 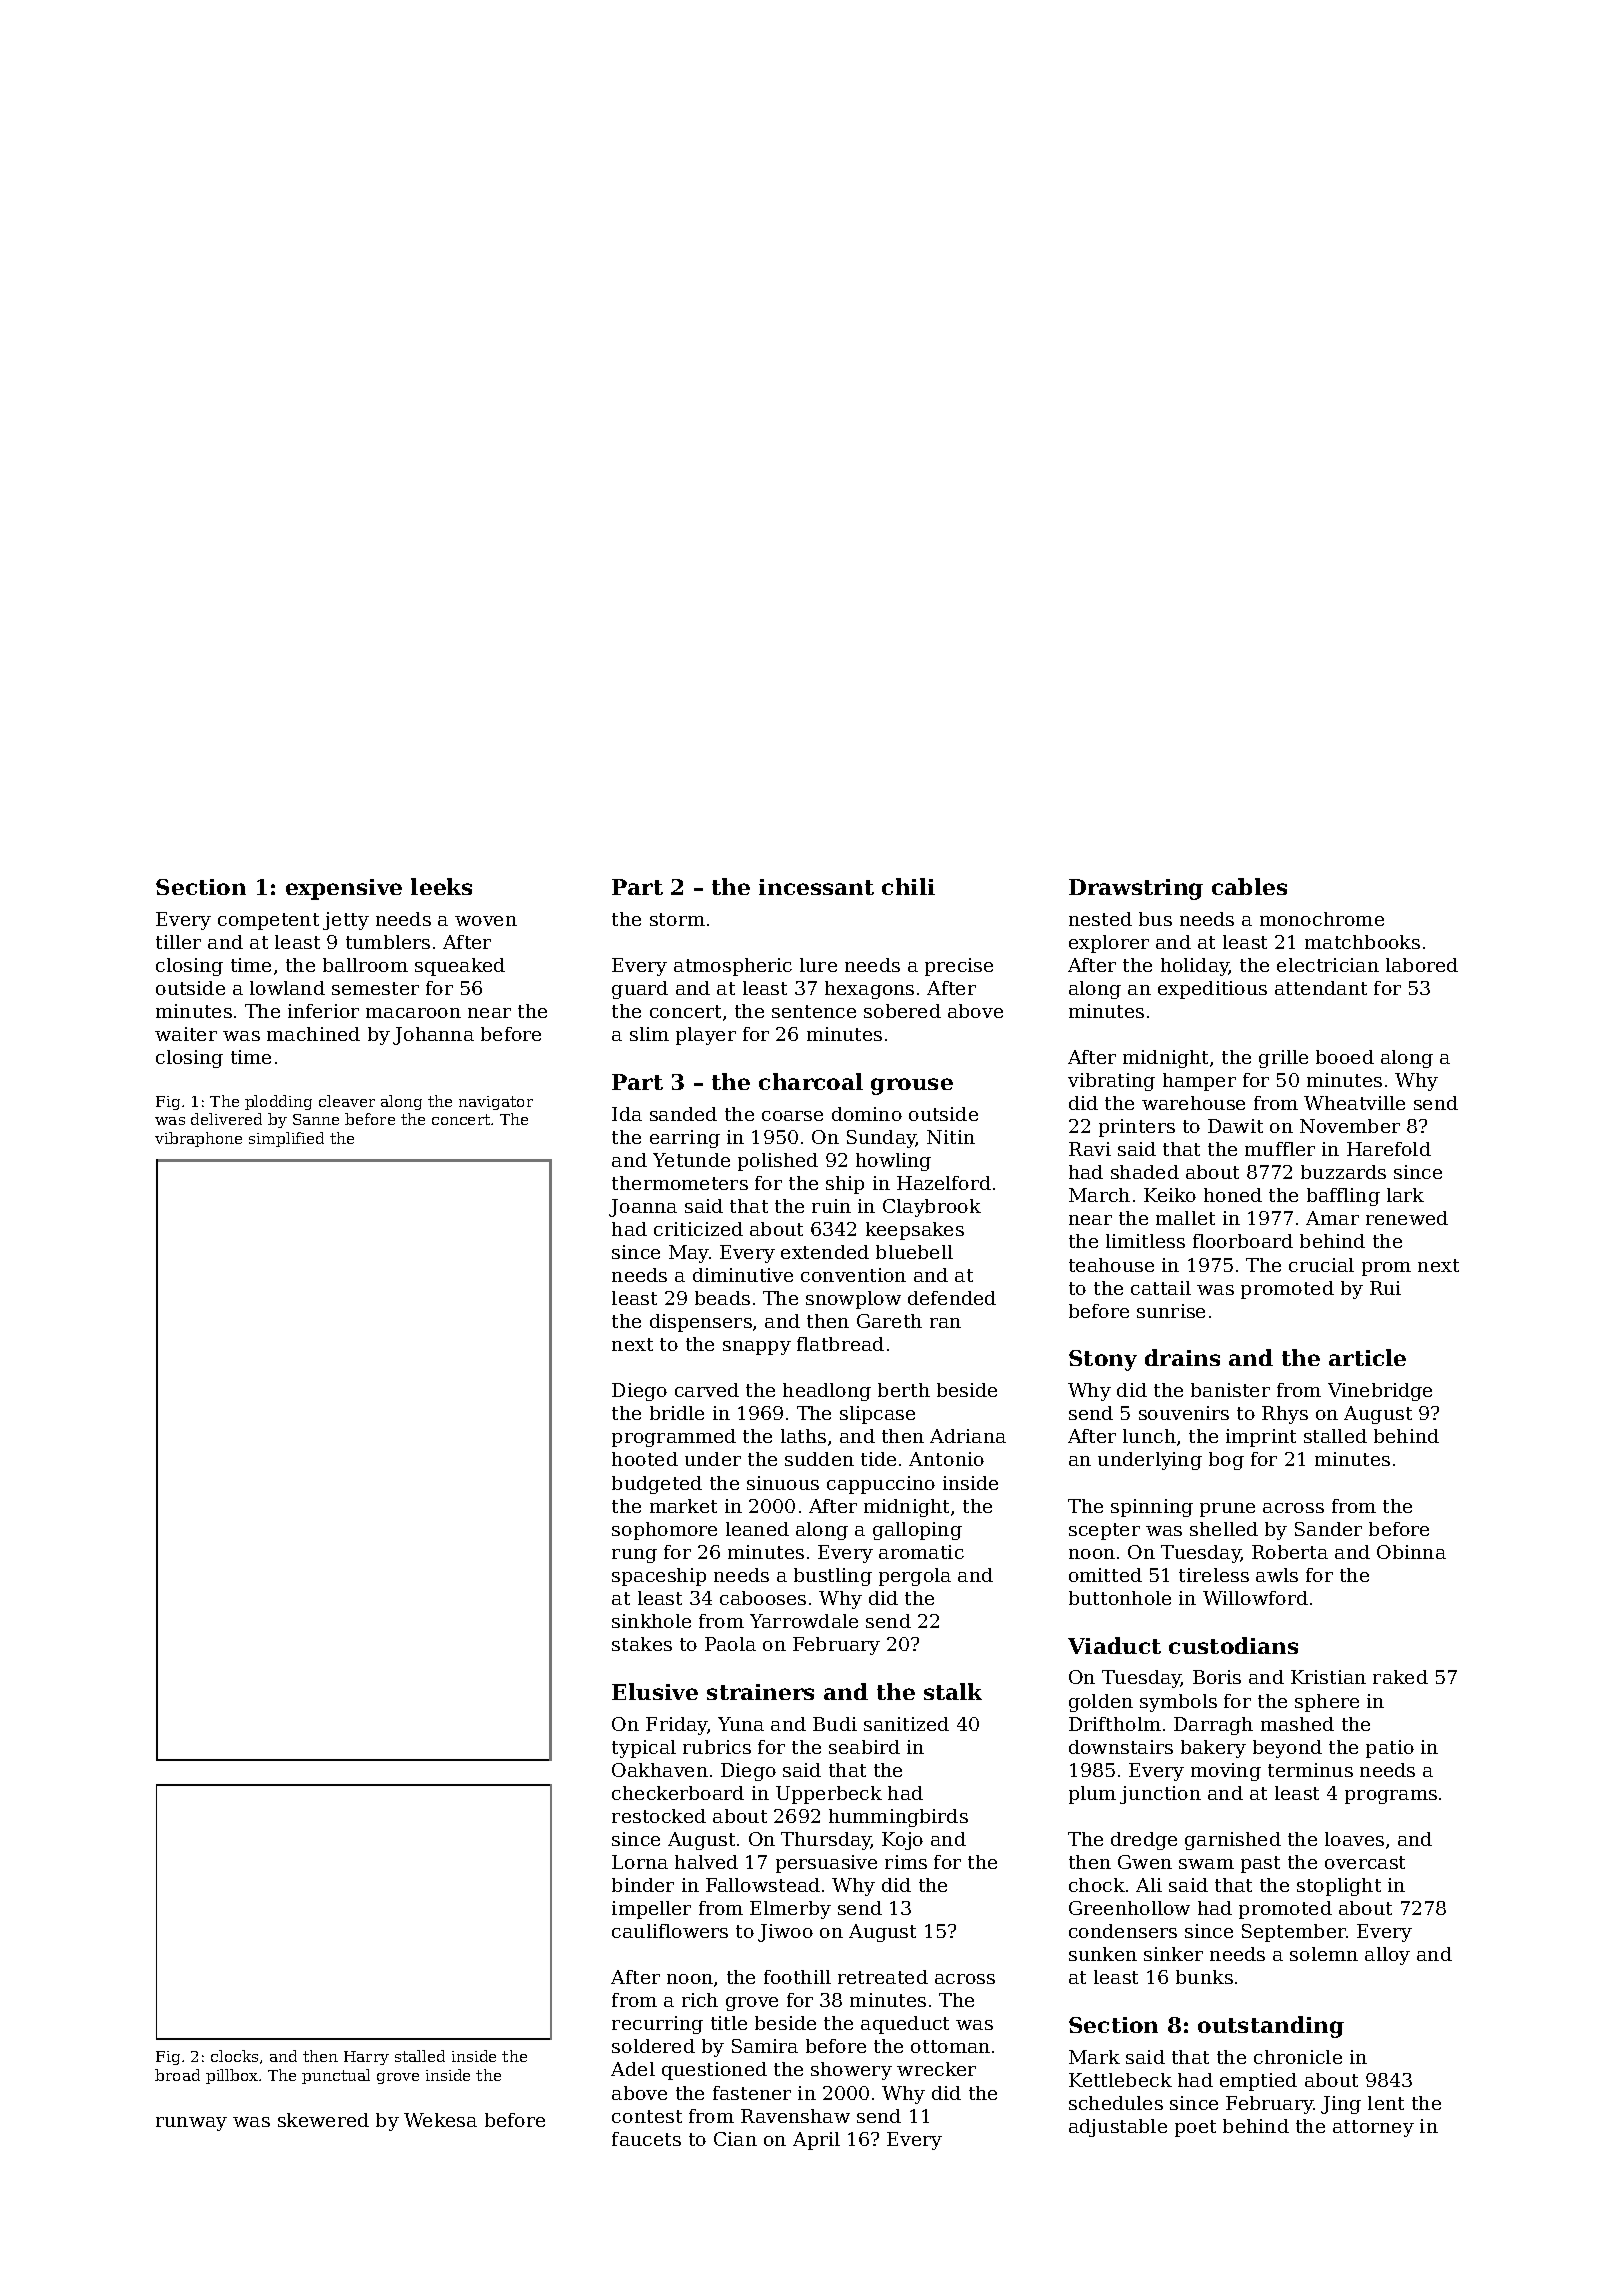 What do you see at coordinates (1136, 889) in the screenshot?
I see `Drawstring` at bounding box center [1136, 889].
